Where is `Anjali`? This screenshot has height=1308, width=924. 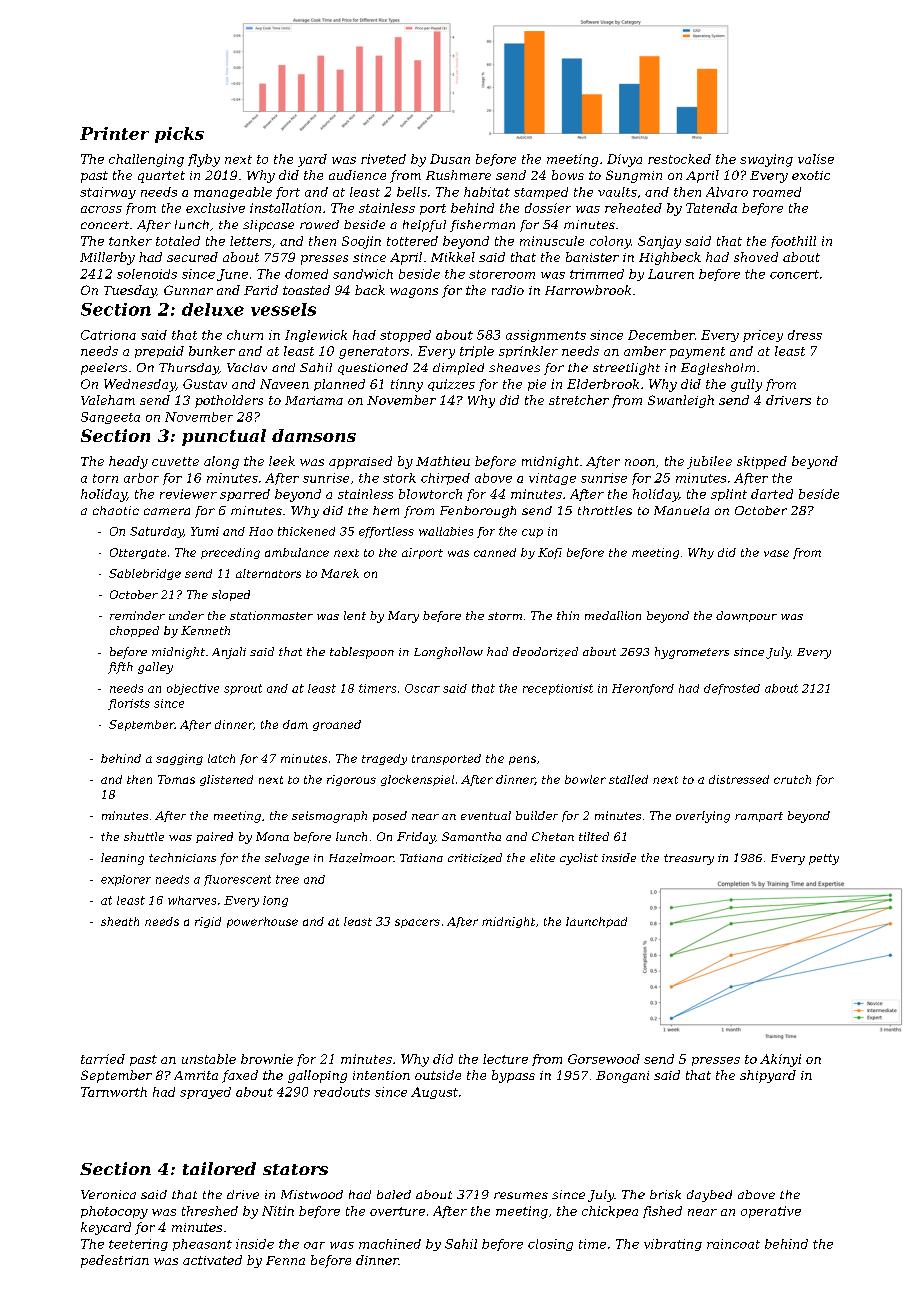
Anjali is located at coordinates (229, 653).
